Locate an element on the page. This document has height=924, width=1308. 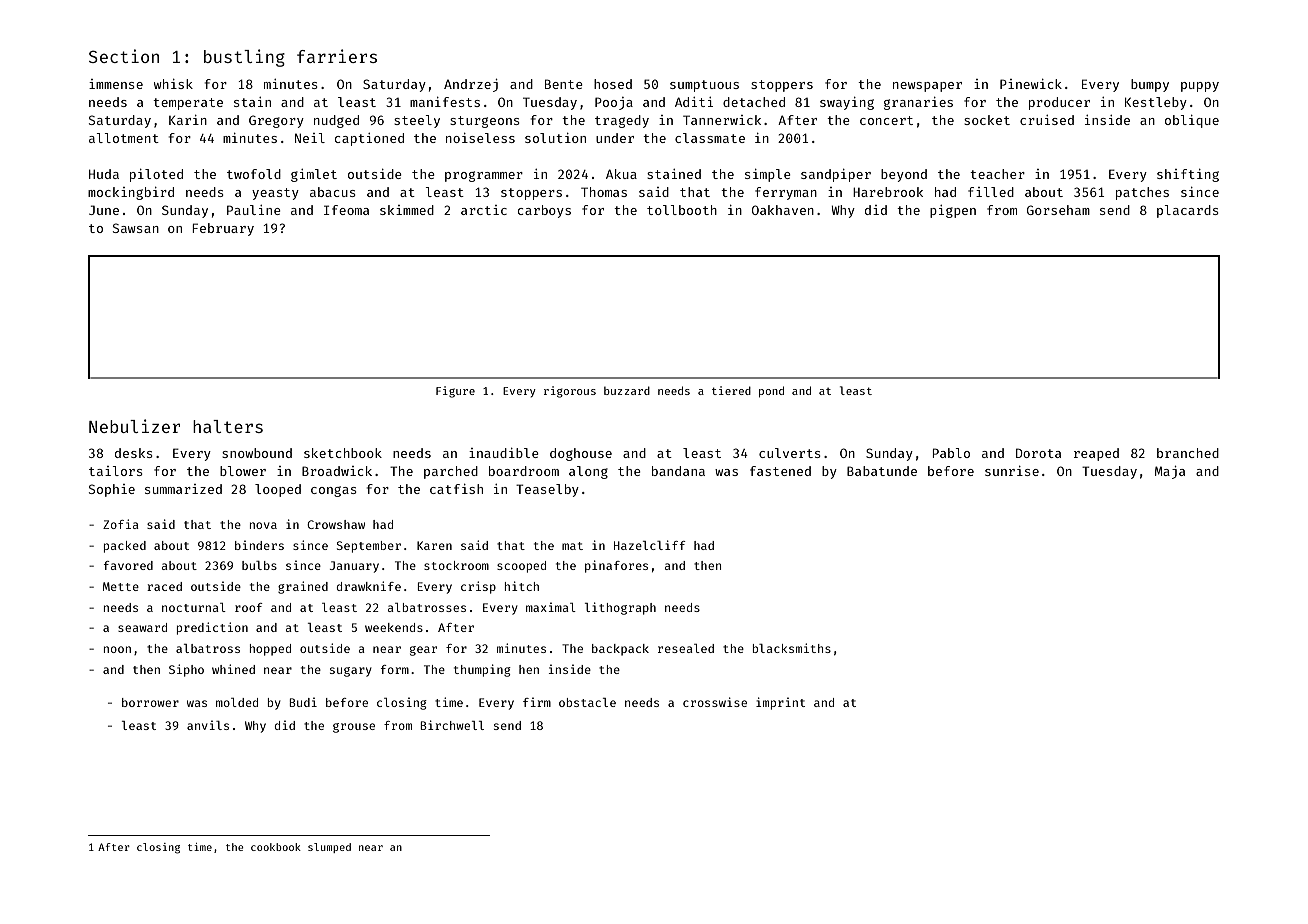
gimlet is located at coordinates (314, 175).
